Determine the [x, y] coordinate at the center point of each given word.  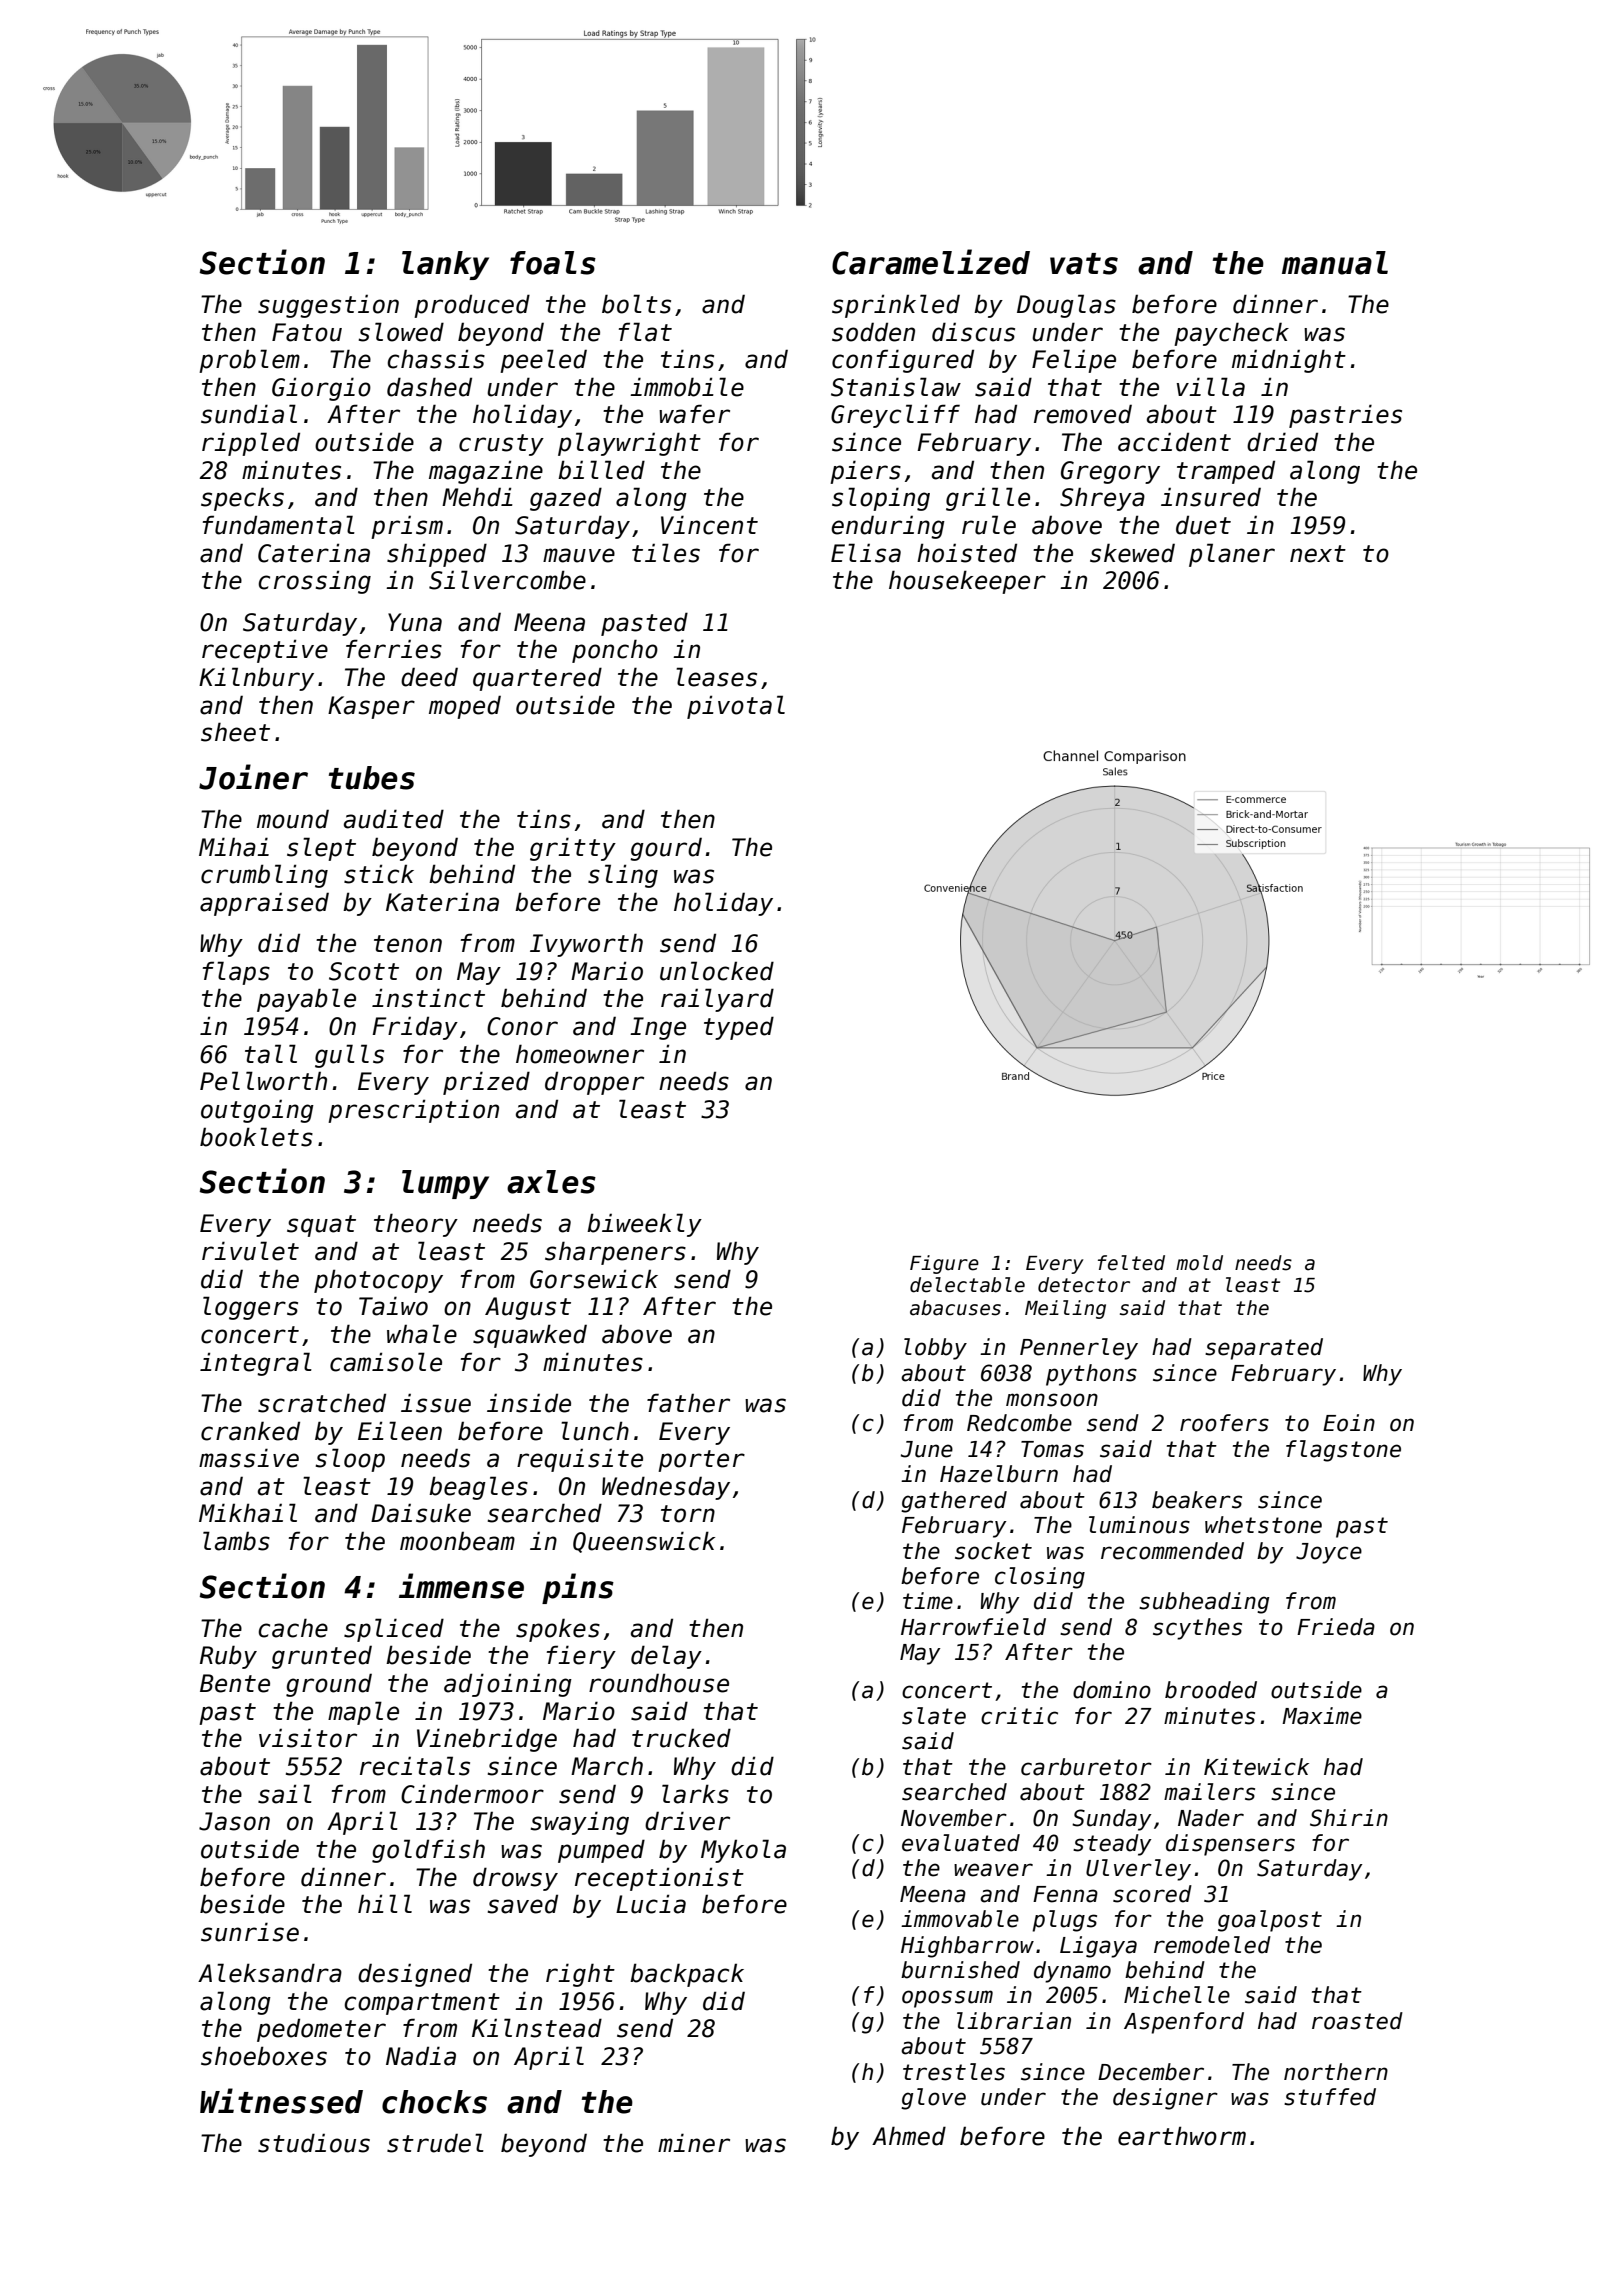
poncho [615, 651]
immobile [687, 387]
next [1318, 554]
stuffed [1330, 2097]
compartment [422, 2004]
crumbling [264, 876]
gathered [954, 1502]
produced [472, 306]
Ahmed [909, 2136]
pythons [1091, 1375]
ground [329, 1685]
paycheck [1231, 334]
